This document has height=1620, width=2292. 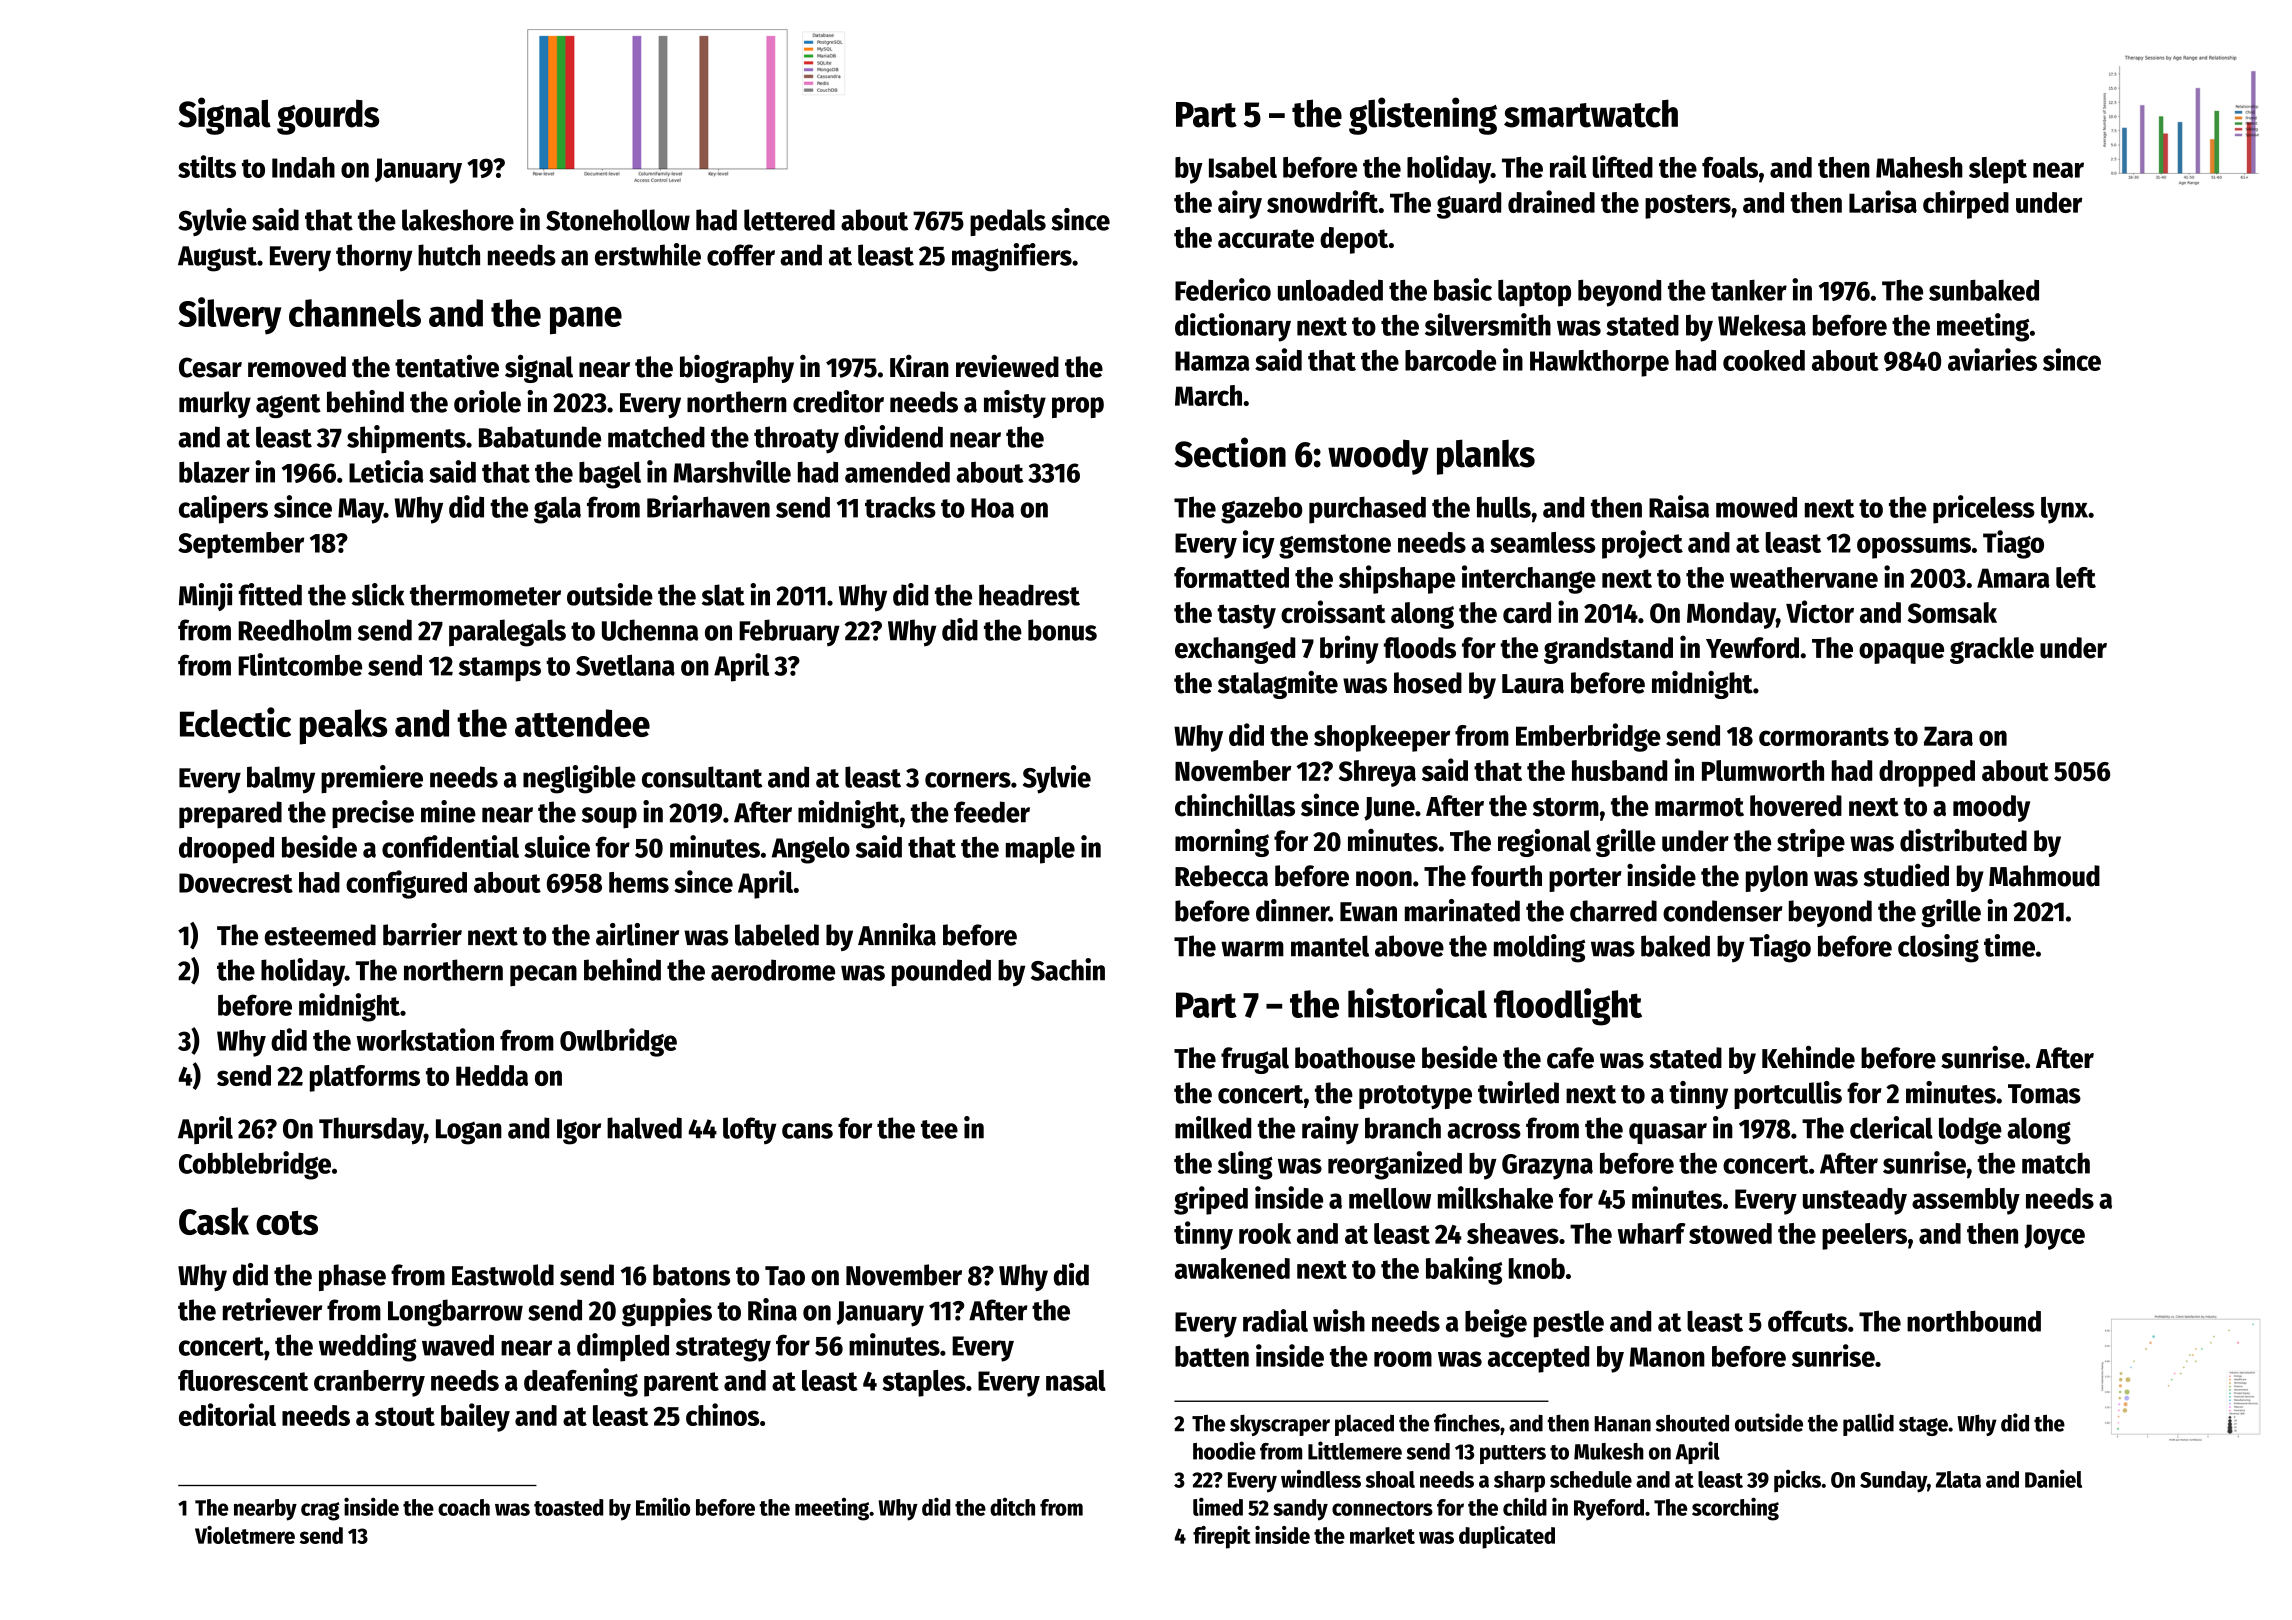 I want to click on pecan, so click(x=543, y=975).
